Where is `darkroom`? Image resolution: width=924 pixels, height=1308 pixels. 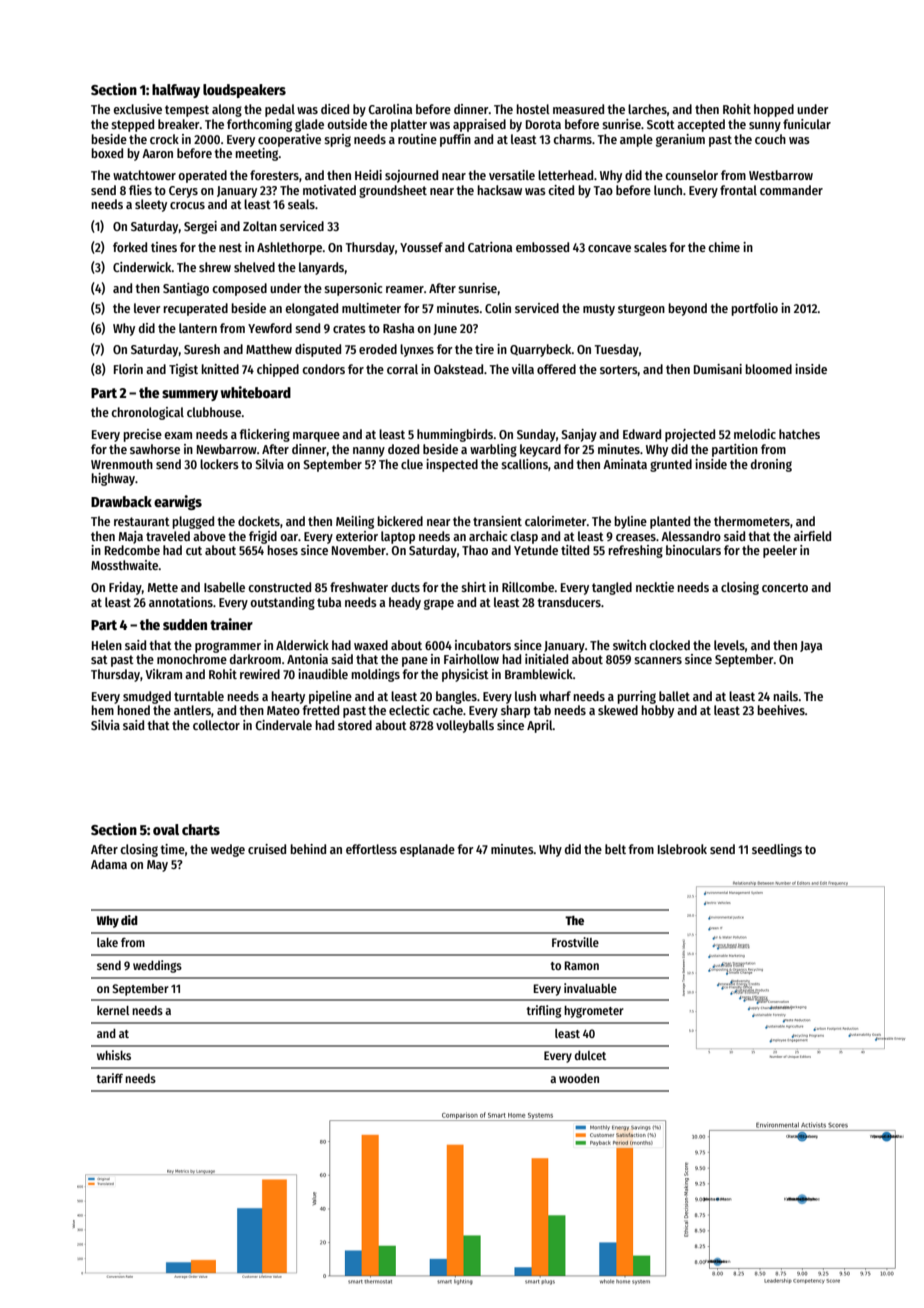 darkroom is located at coordinates (255, 659).
